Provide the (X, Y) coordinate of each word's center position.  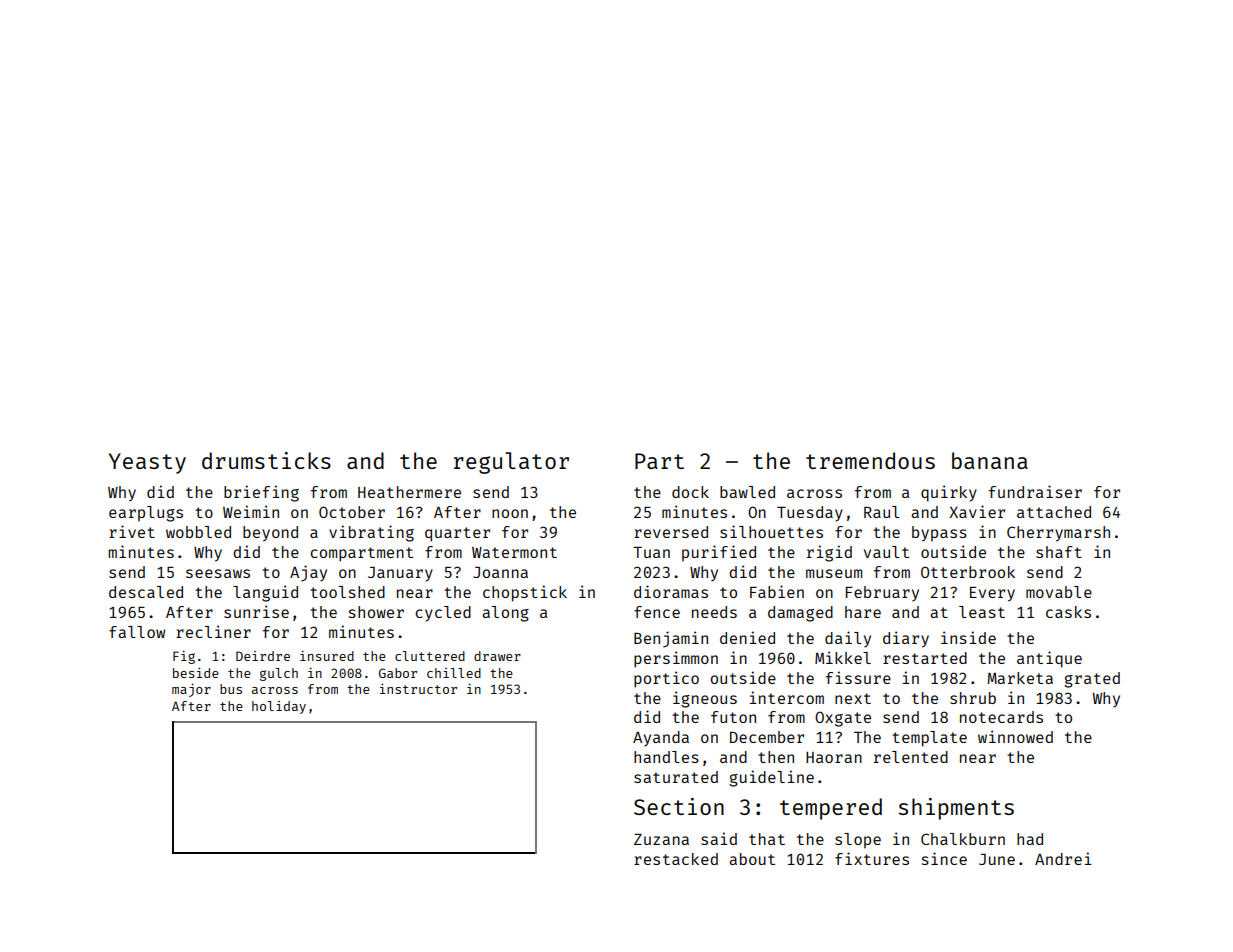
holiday (279, 707)
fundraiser (1035, 491)
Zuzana (661, 839)
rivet (132, 531)
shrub (973, 698)
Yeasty (147, 463)
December (767, 737)
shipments (956, 809)
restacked (676, 859)
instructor (418, 689)
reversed (671, 532)
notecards (1001, 717)
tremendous (870, 460)
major (191, 690)
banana (990, 460)
